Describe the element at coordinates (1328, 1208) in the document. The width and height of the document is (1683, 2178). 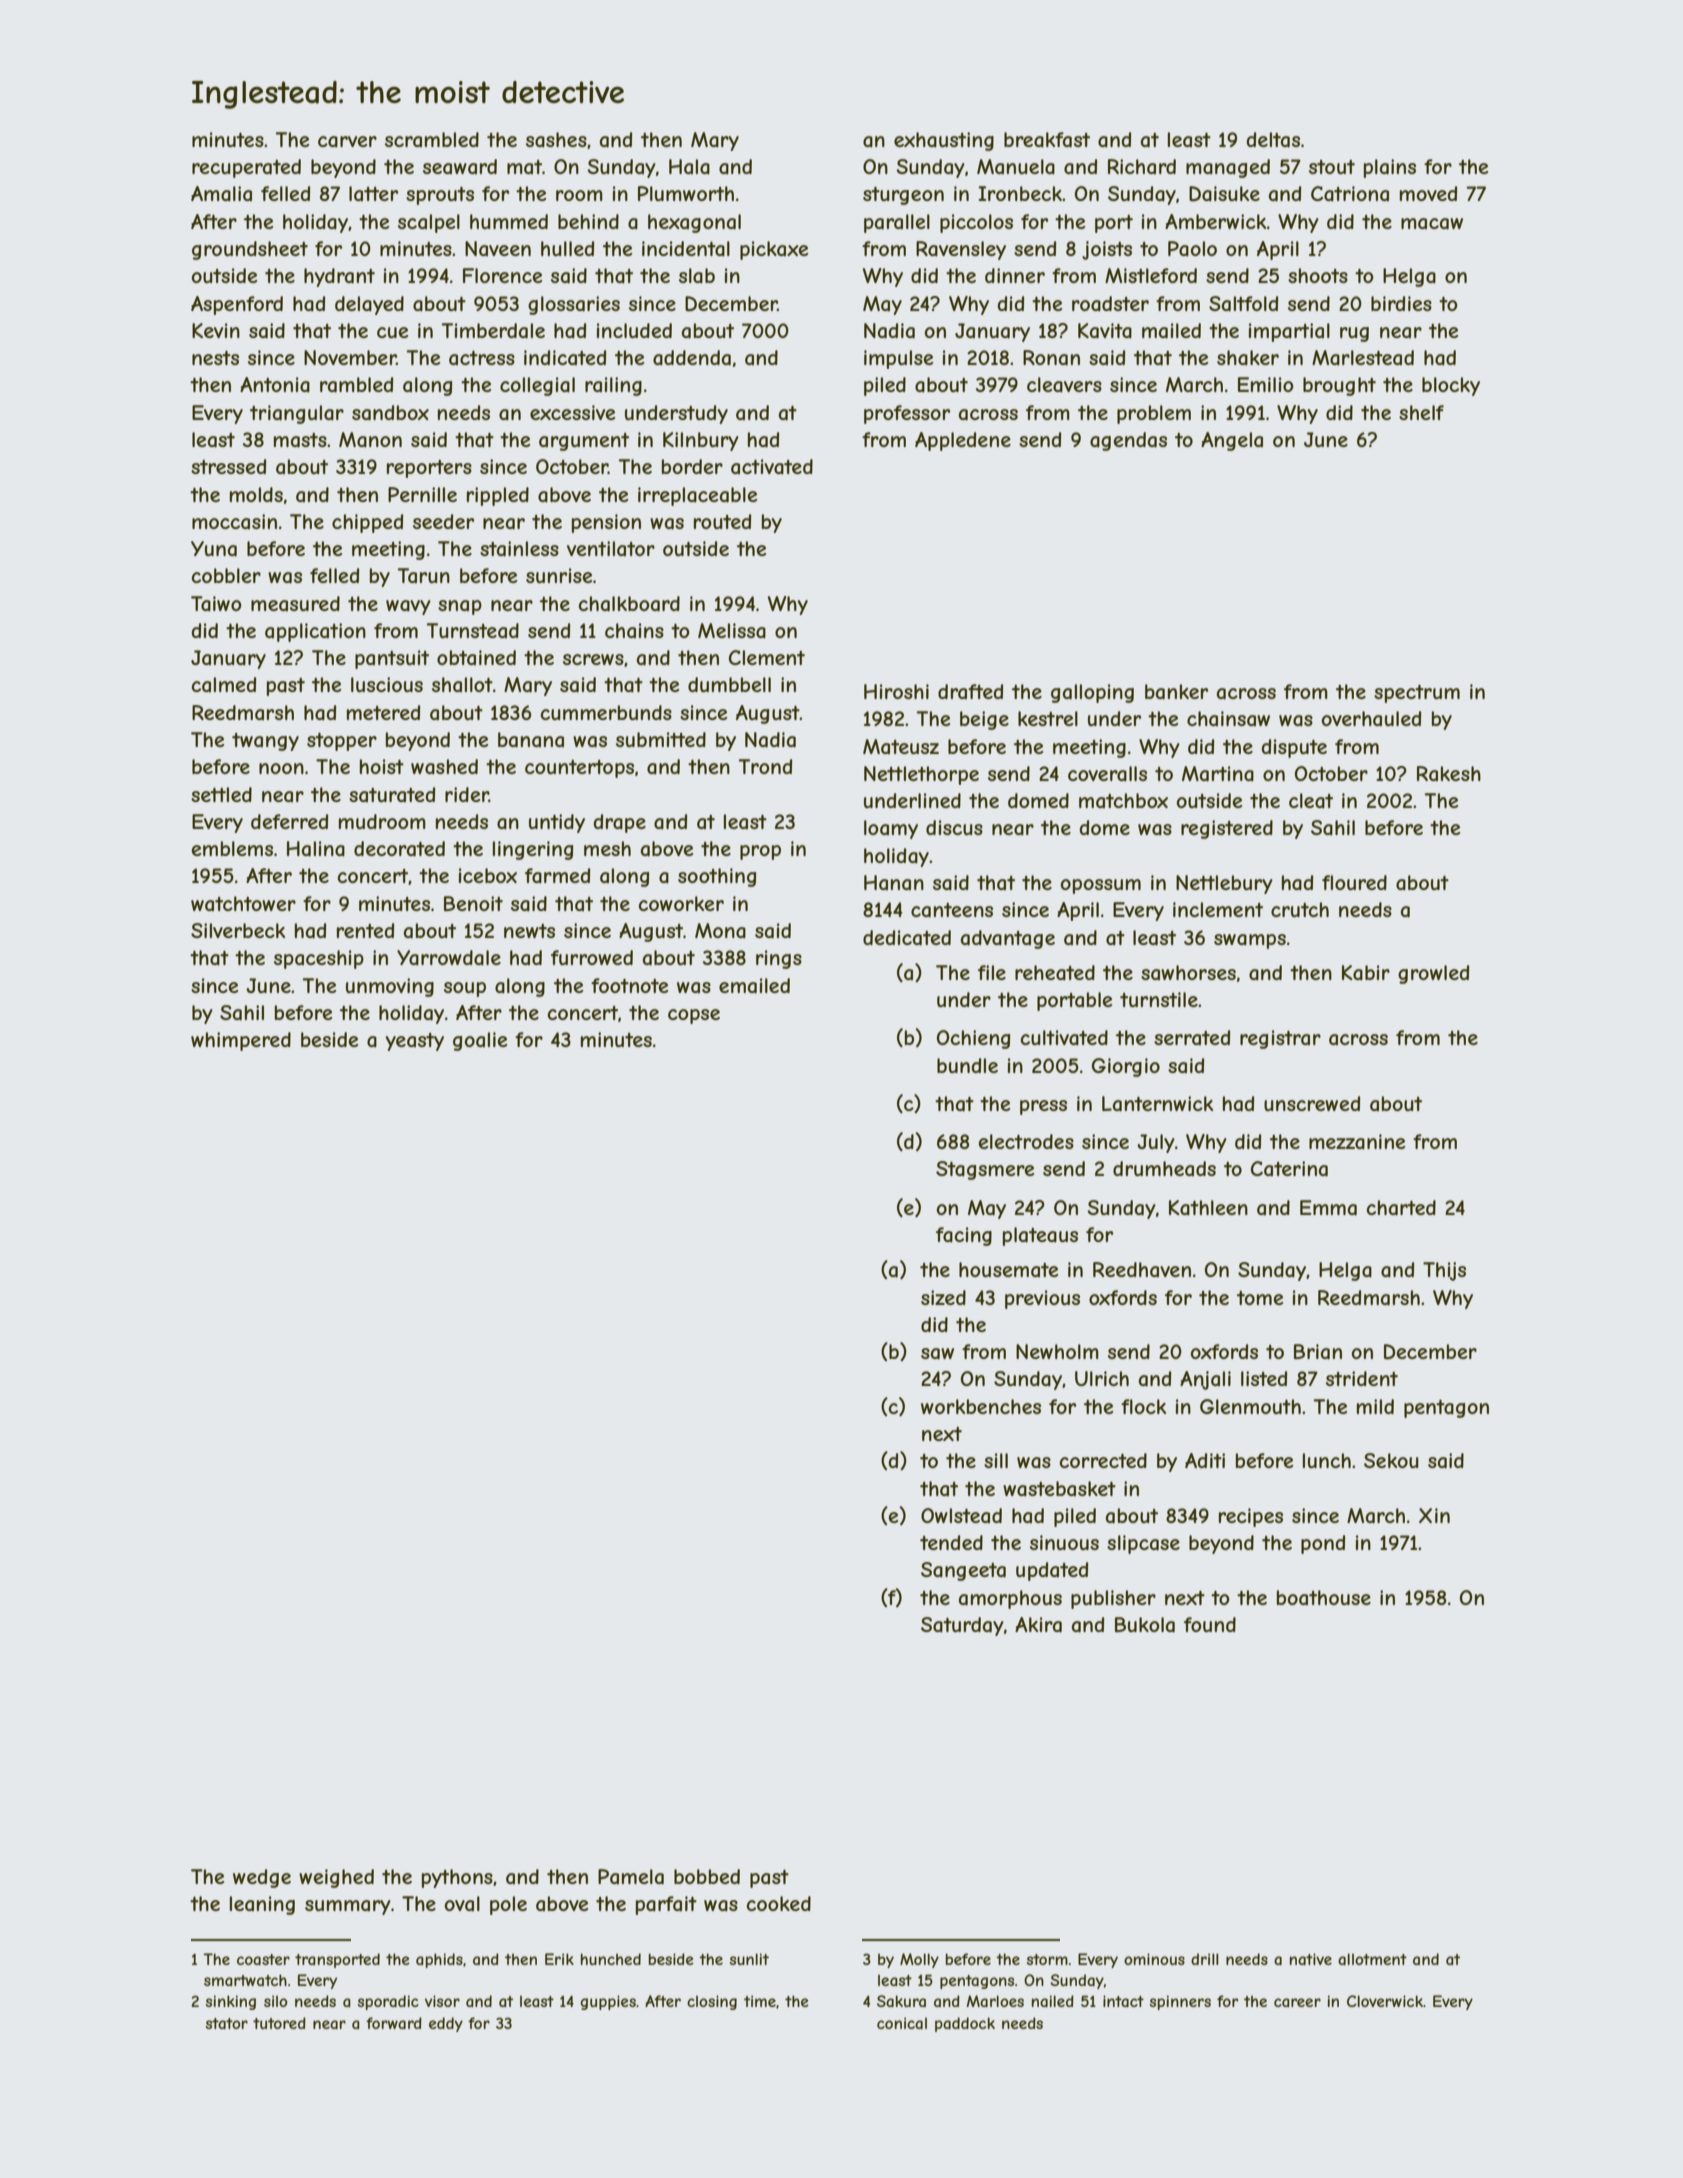
I see `Emma` at that location.
